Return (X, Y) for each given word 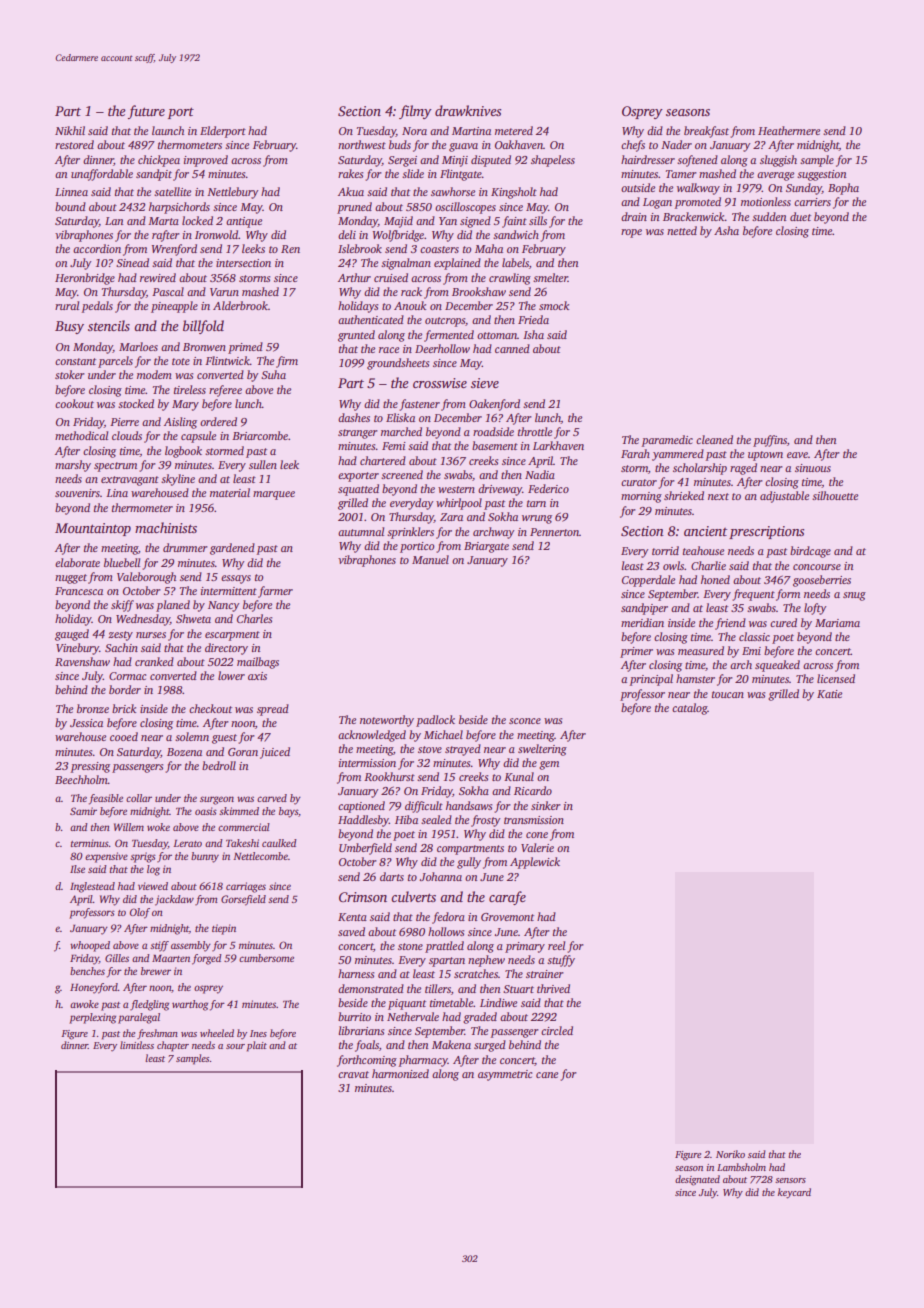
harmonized (400, 1073)
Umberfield (365, 849)
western (456, 489)
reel (556, 945)
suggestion (821, 175)
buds (400, 144)
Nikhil (70, 130)
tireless (190, 389)
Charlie (708, 565)
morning (641, 497)
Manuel (430, 559)
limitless (137, 1045)
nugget (71, 579)
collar (139, 798)
